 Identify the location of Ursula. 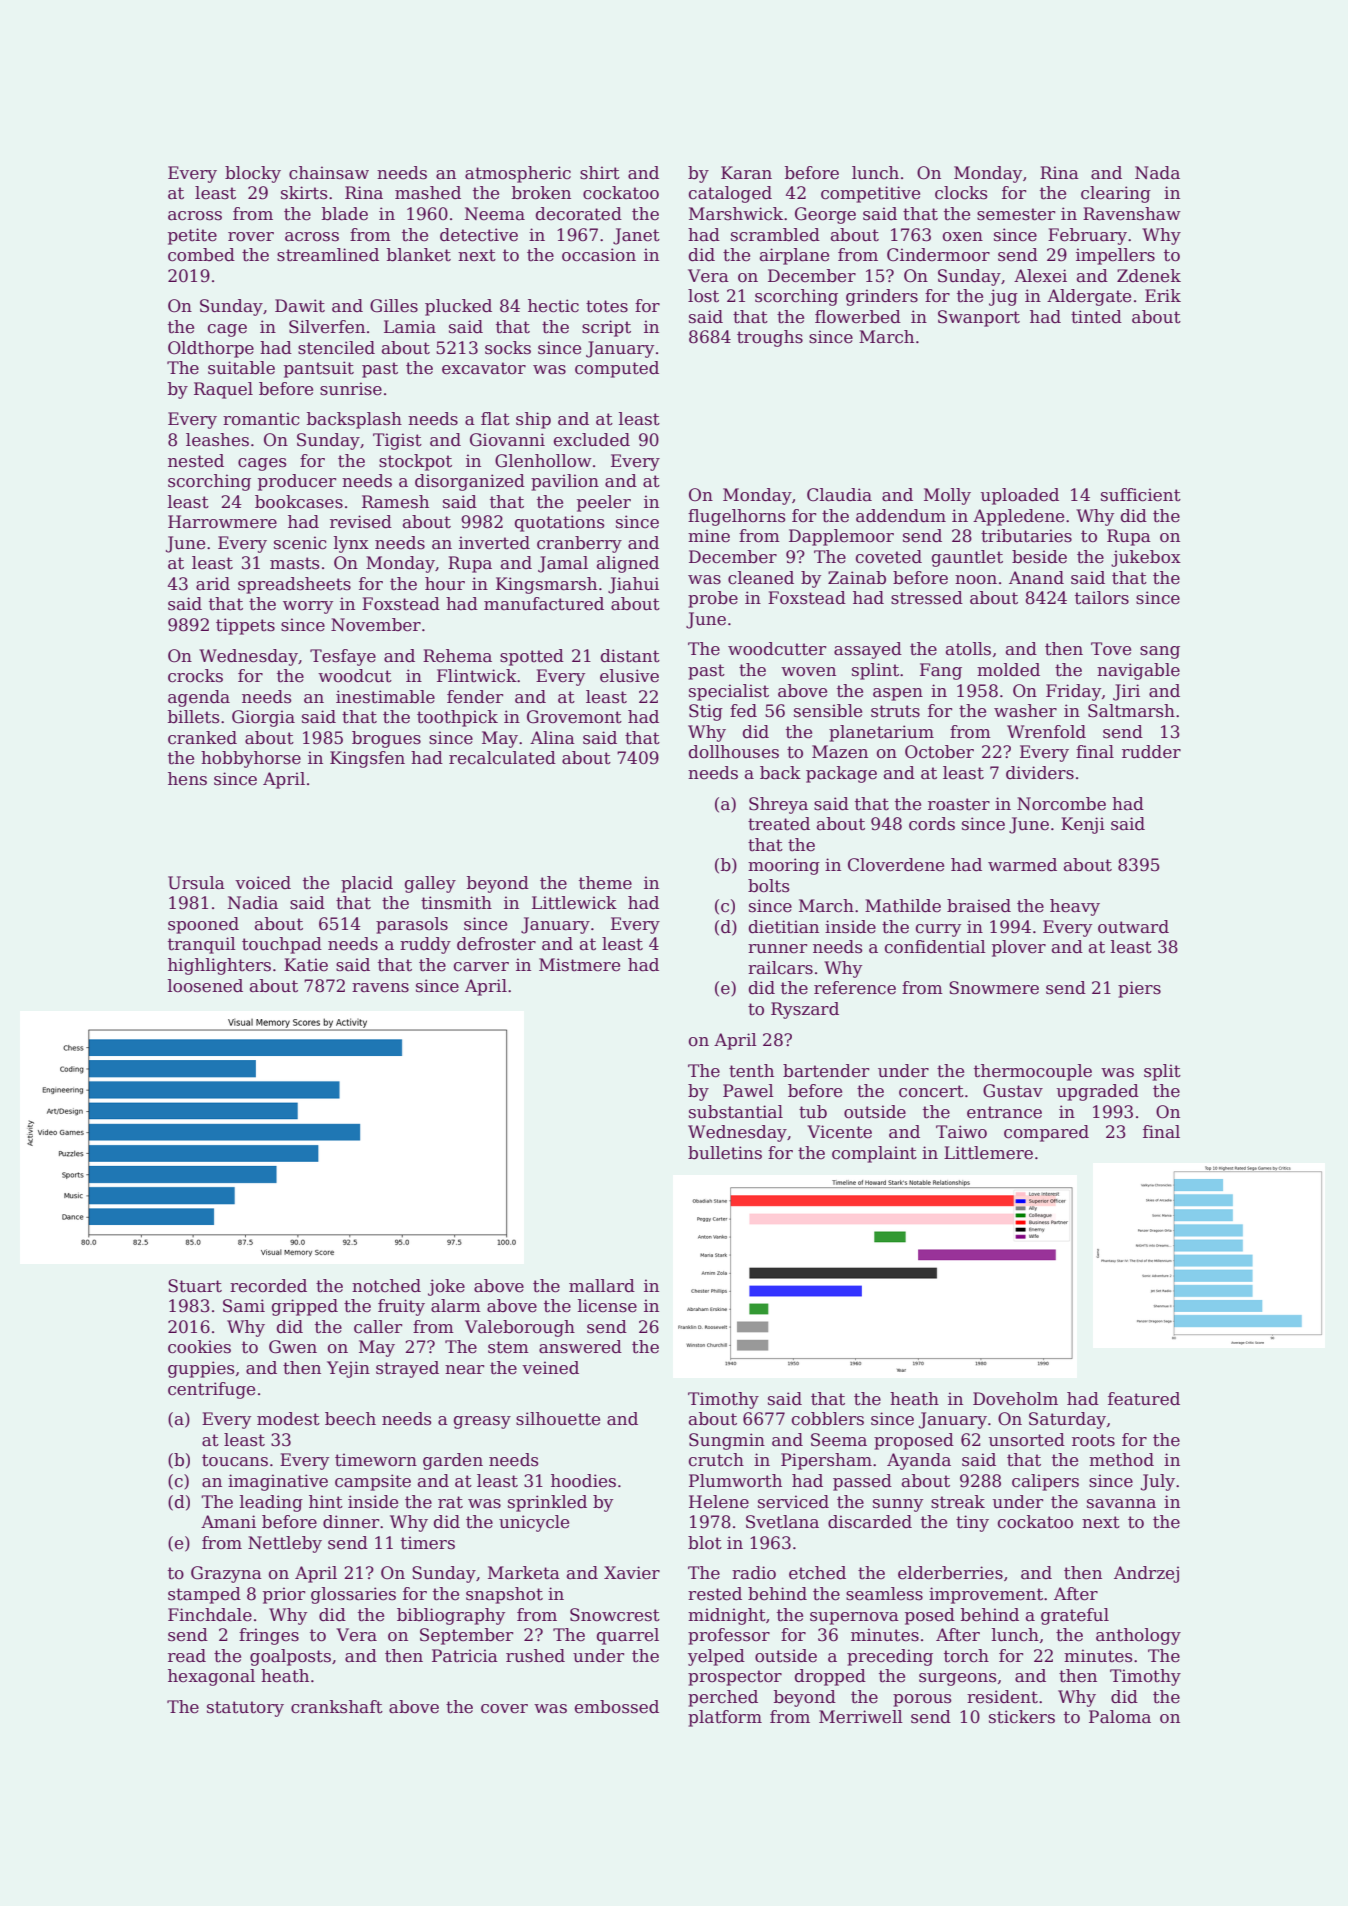
(196, 883).
